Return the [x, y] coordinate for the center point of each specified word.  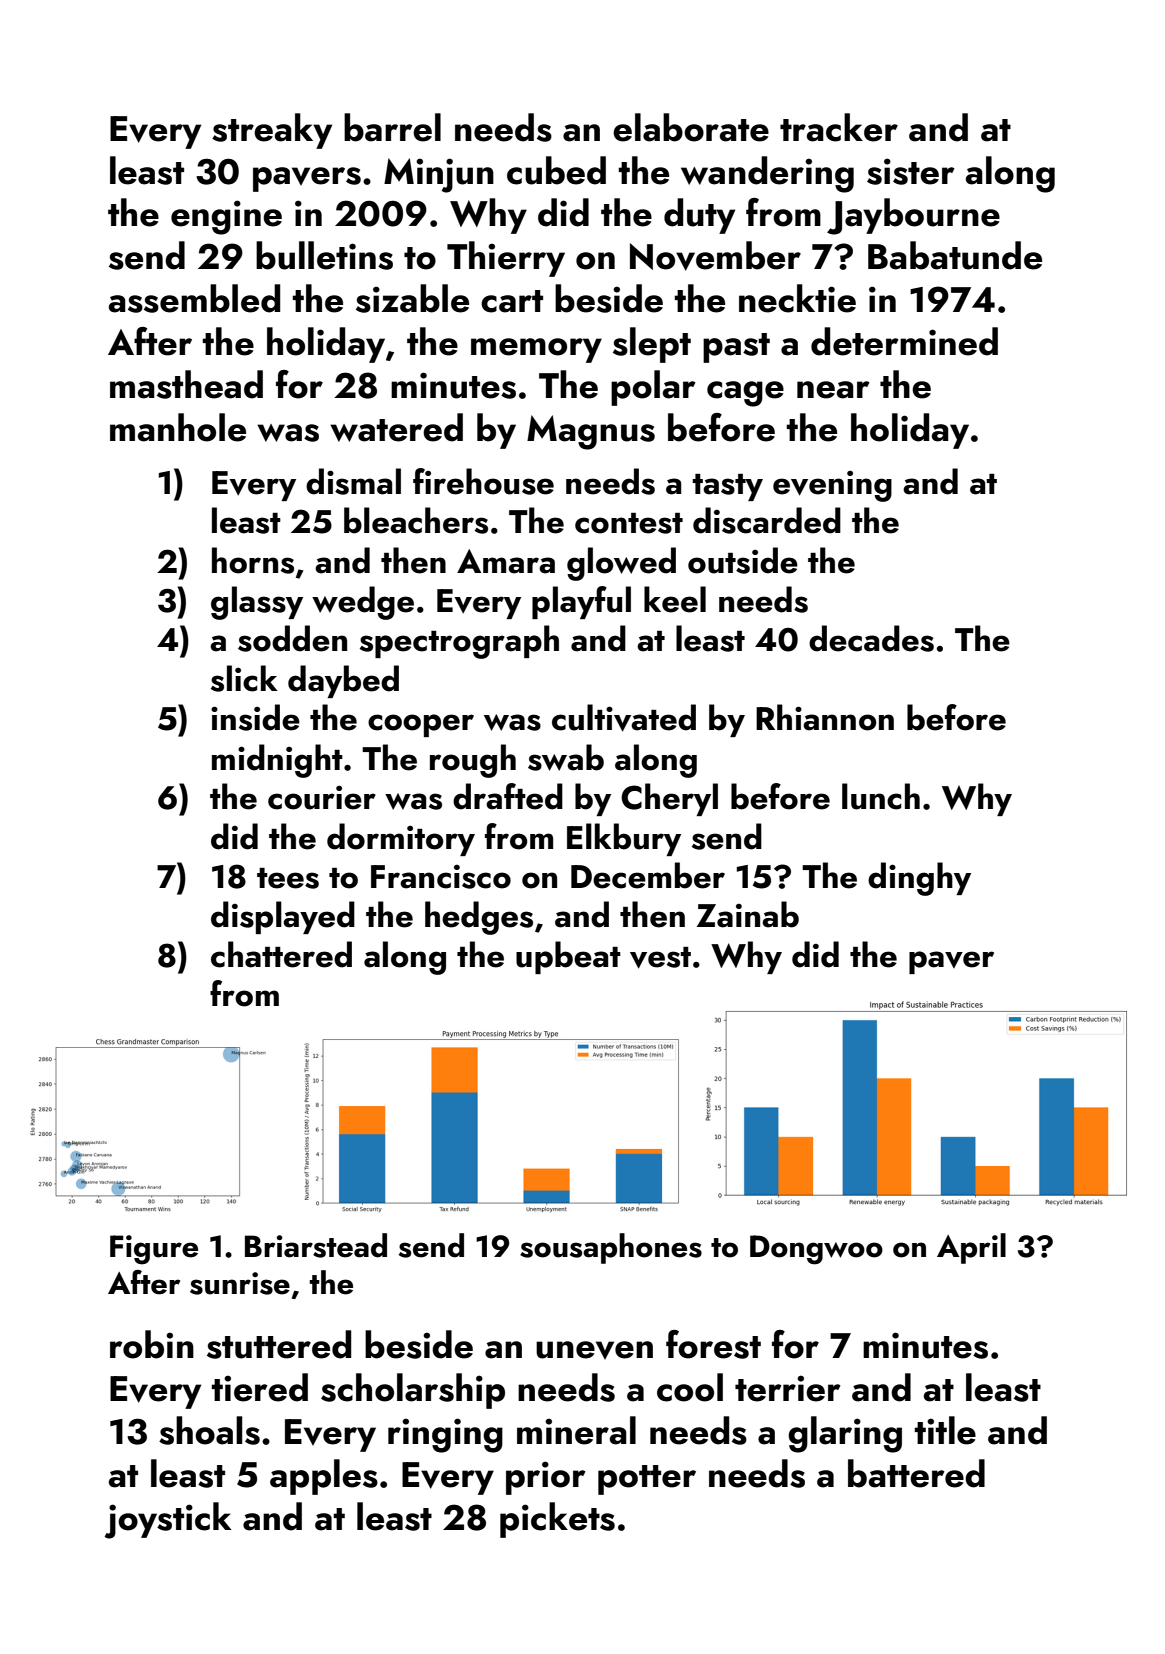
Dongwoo [816, 1250]
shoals [209, 1430]
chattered [281, 954]
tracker [839, 127]
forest [713, 1344]
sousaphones [611, 1248]
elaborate [691, 127]
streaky [272, 131]
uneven [594, 1350]
